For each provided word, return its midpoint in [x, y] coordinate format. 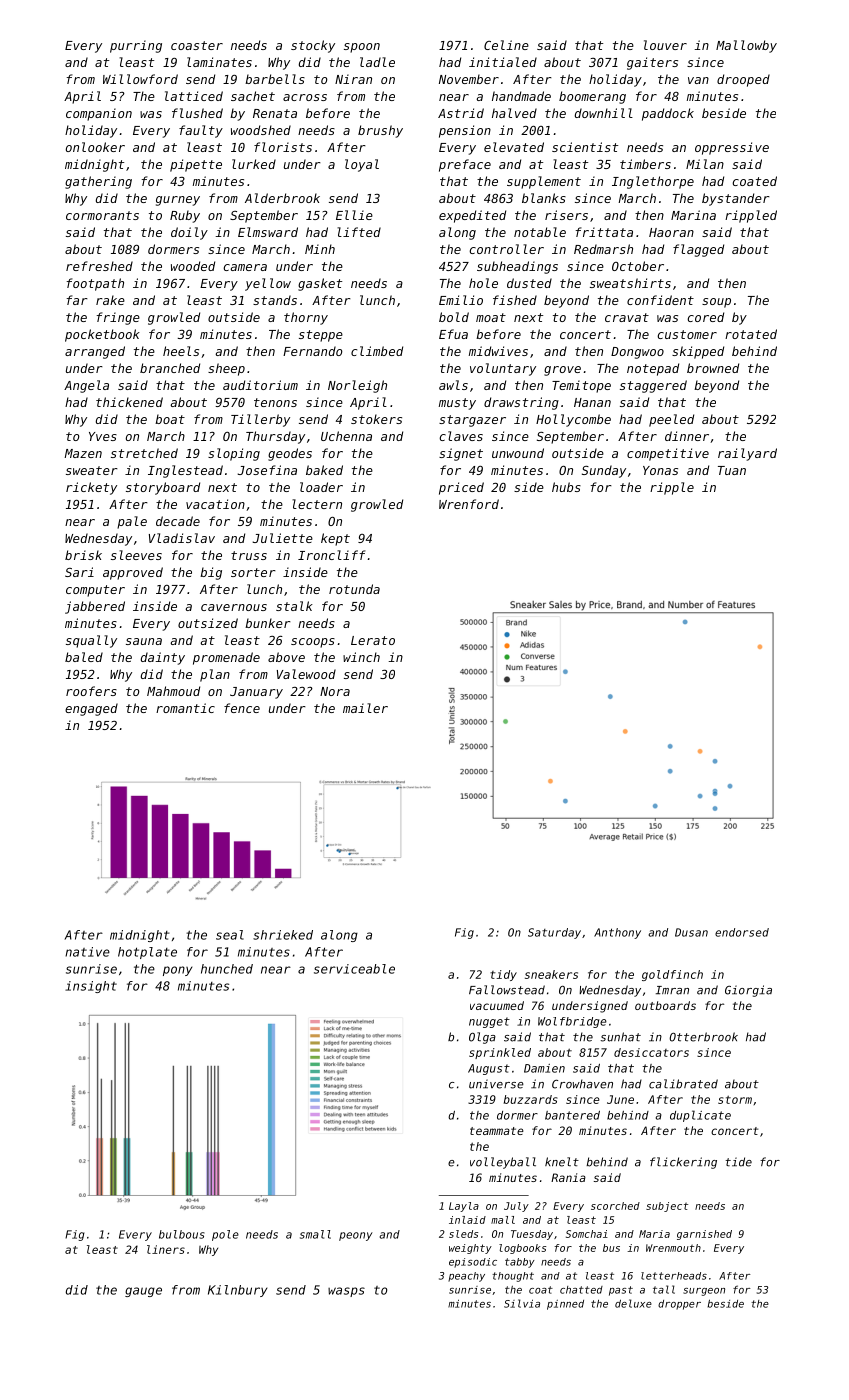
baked [324, 470]
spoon [362, 48]
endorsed [742, 932]
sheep [226, 369]
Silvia [522, 1303]
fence [242, 708]
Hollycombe [573, 420]
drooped [743, 80]
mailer [365, 708]
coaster [197, 45]
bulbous [182, 1234]
